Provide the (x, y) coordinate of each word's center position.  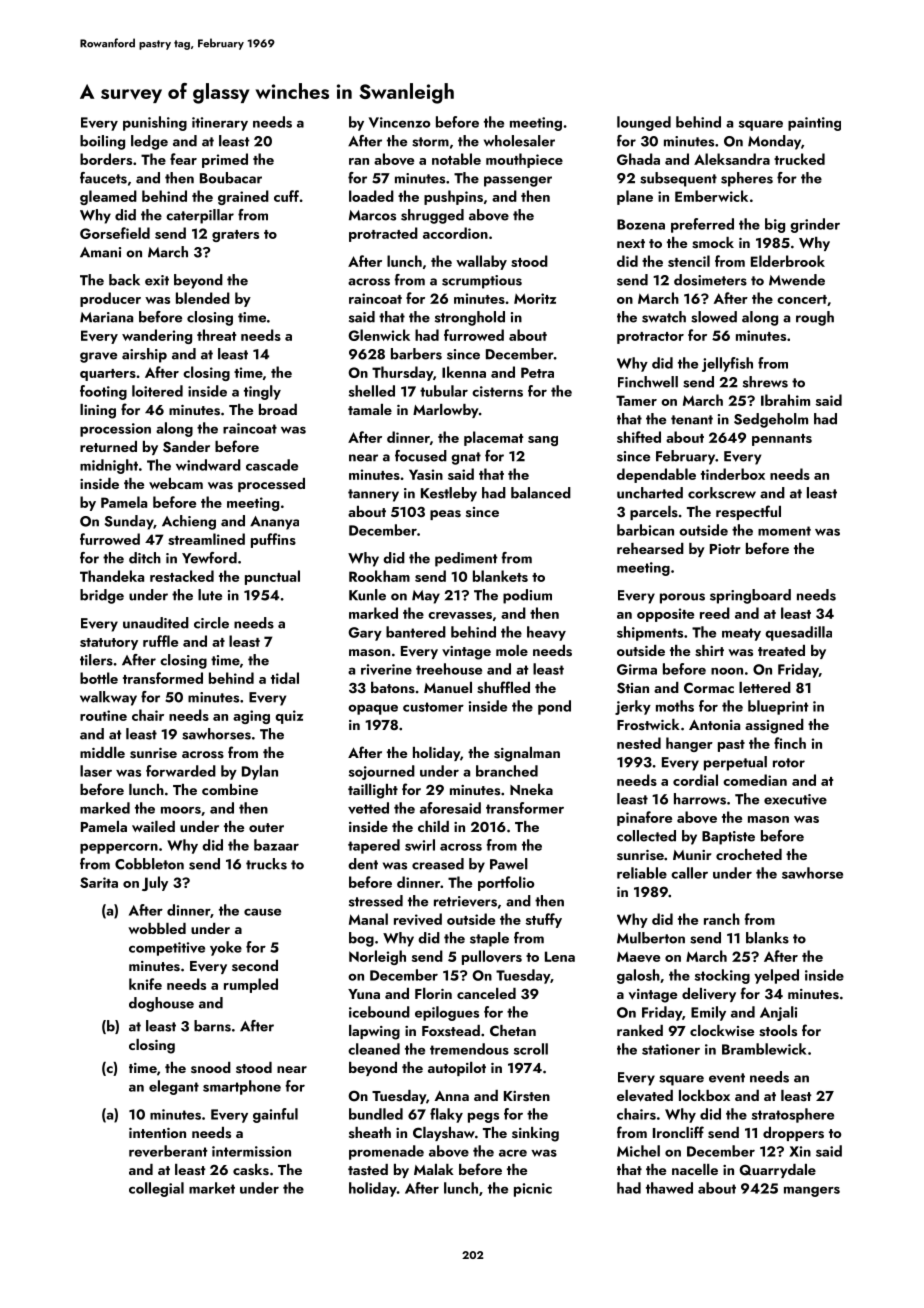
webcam (176, 483)
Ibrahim (785, 400)
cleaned (374, 1049)
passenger (518, 181)
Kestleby (449, 494)
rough (815, 318)
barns (212, 1026)
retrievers (465, 901)
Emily (708, 1013)
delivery (709, 995)
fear (183, 159)
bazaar (276, 845)
